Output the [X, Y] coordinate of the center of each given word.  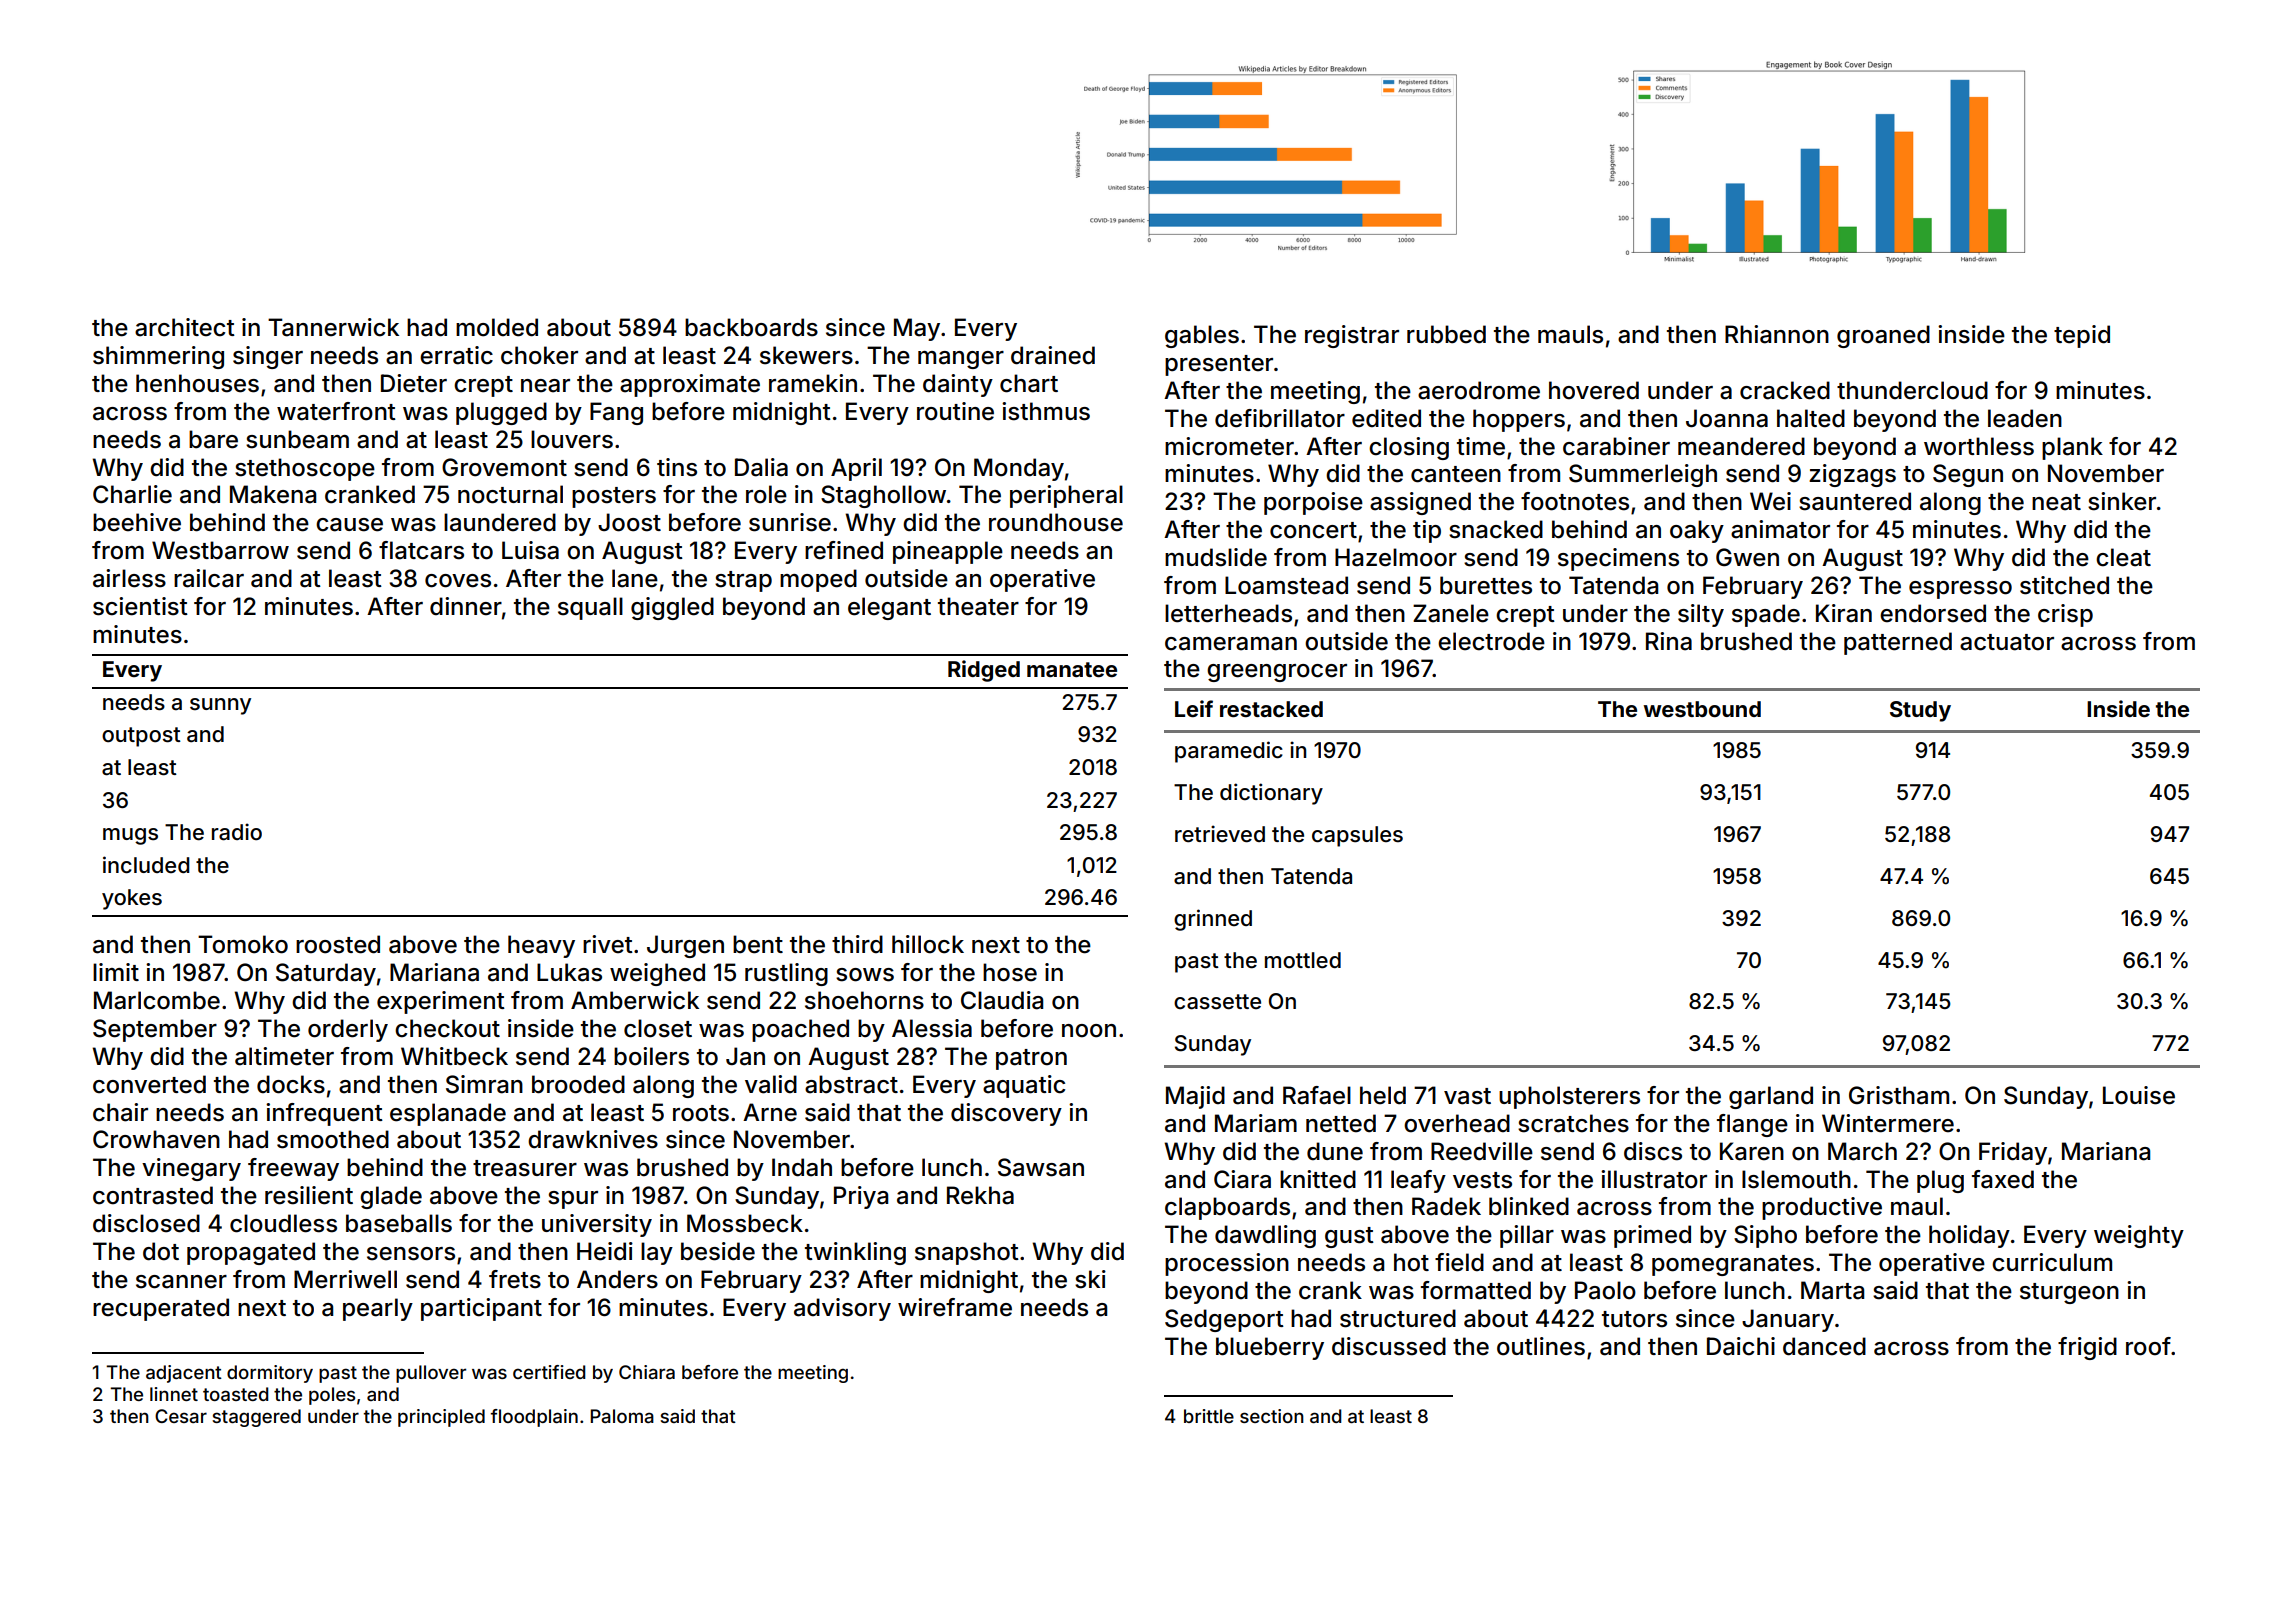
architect [185, 327]
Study [1920, 711]
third [857, 944]
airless [129, 578]
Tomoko [243, 944]
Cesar [181, 1416]
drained [1053, 355]
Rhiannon [1777, 334]
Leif [1194, 708]
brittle [1209, 1416]
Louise [2139, 1095]
